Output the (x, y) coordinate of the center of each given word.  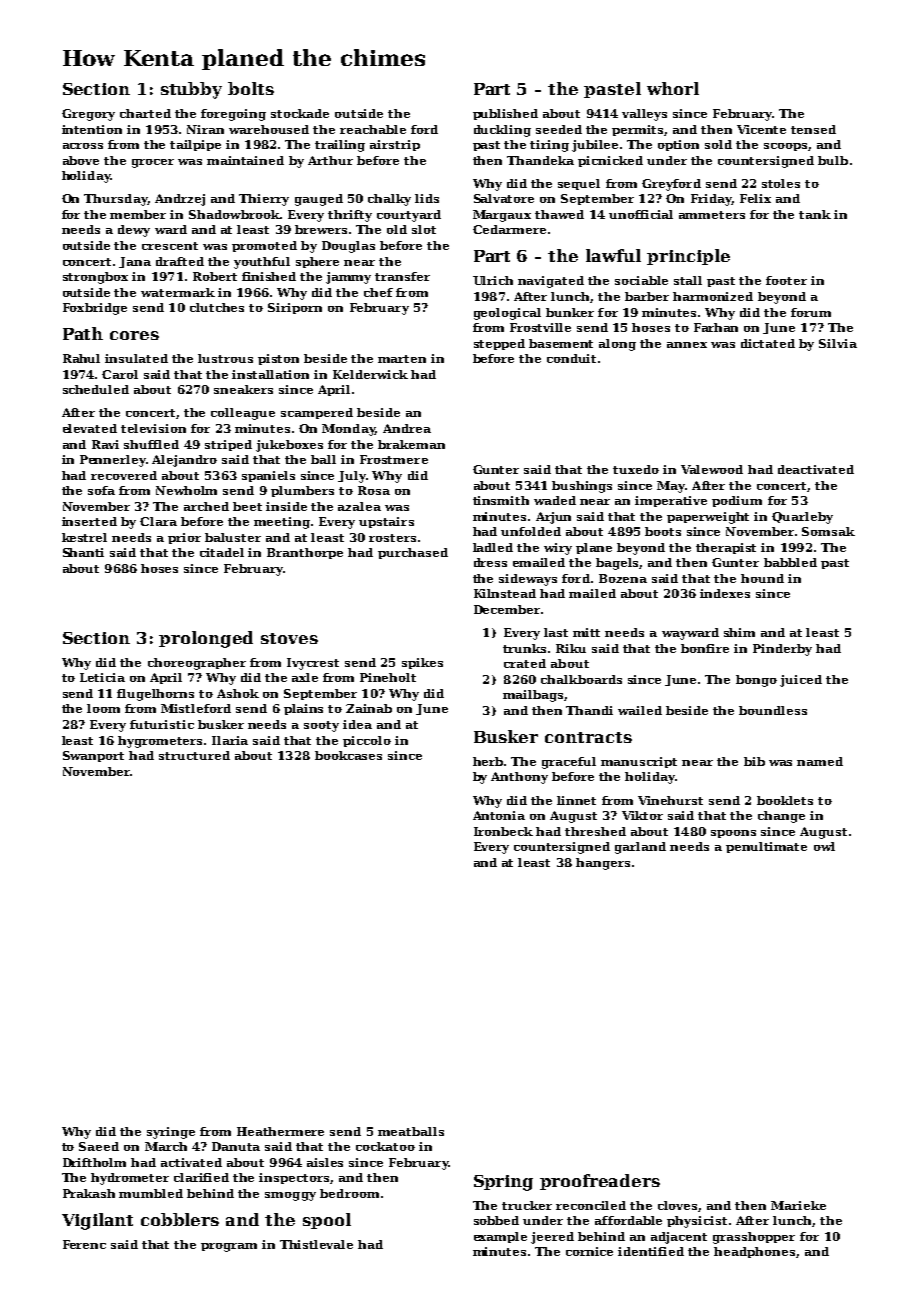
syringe (171, 1133)
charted (145, 113)
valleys (644, 115)
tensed (813, 129)
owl (824, 846)
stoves (289, 638)
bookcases (348, 755)
